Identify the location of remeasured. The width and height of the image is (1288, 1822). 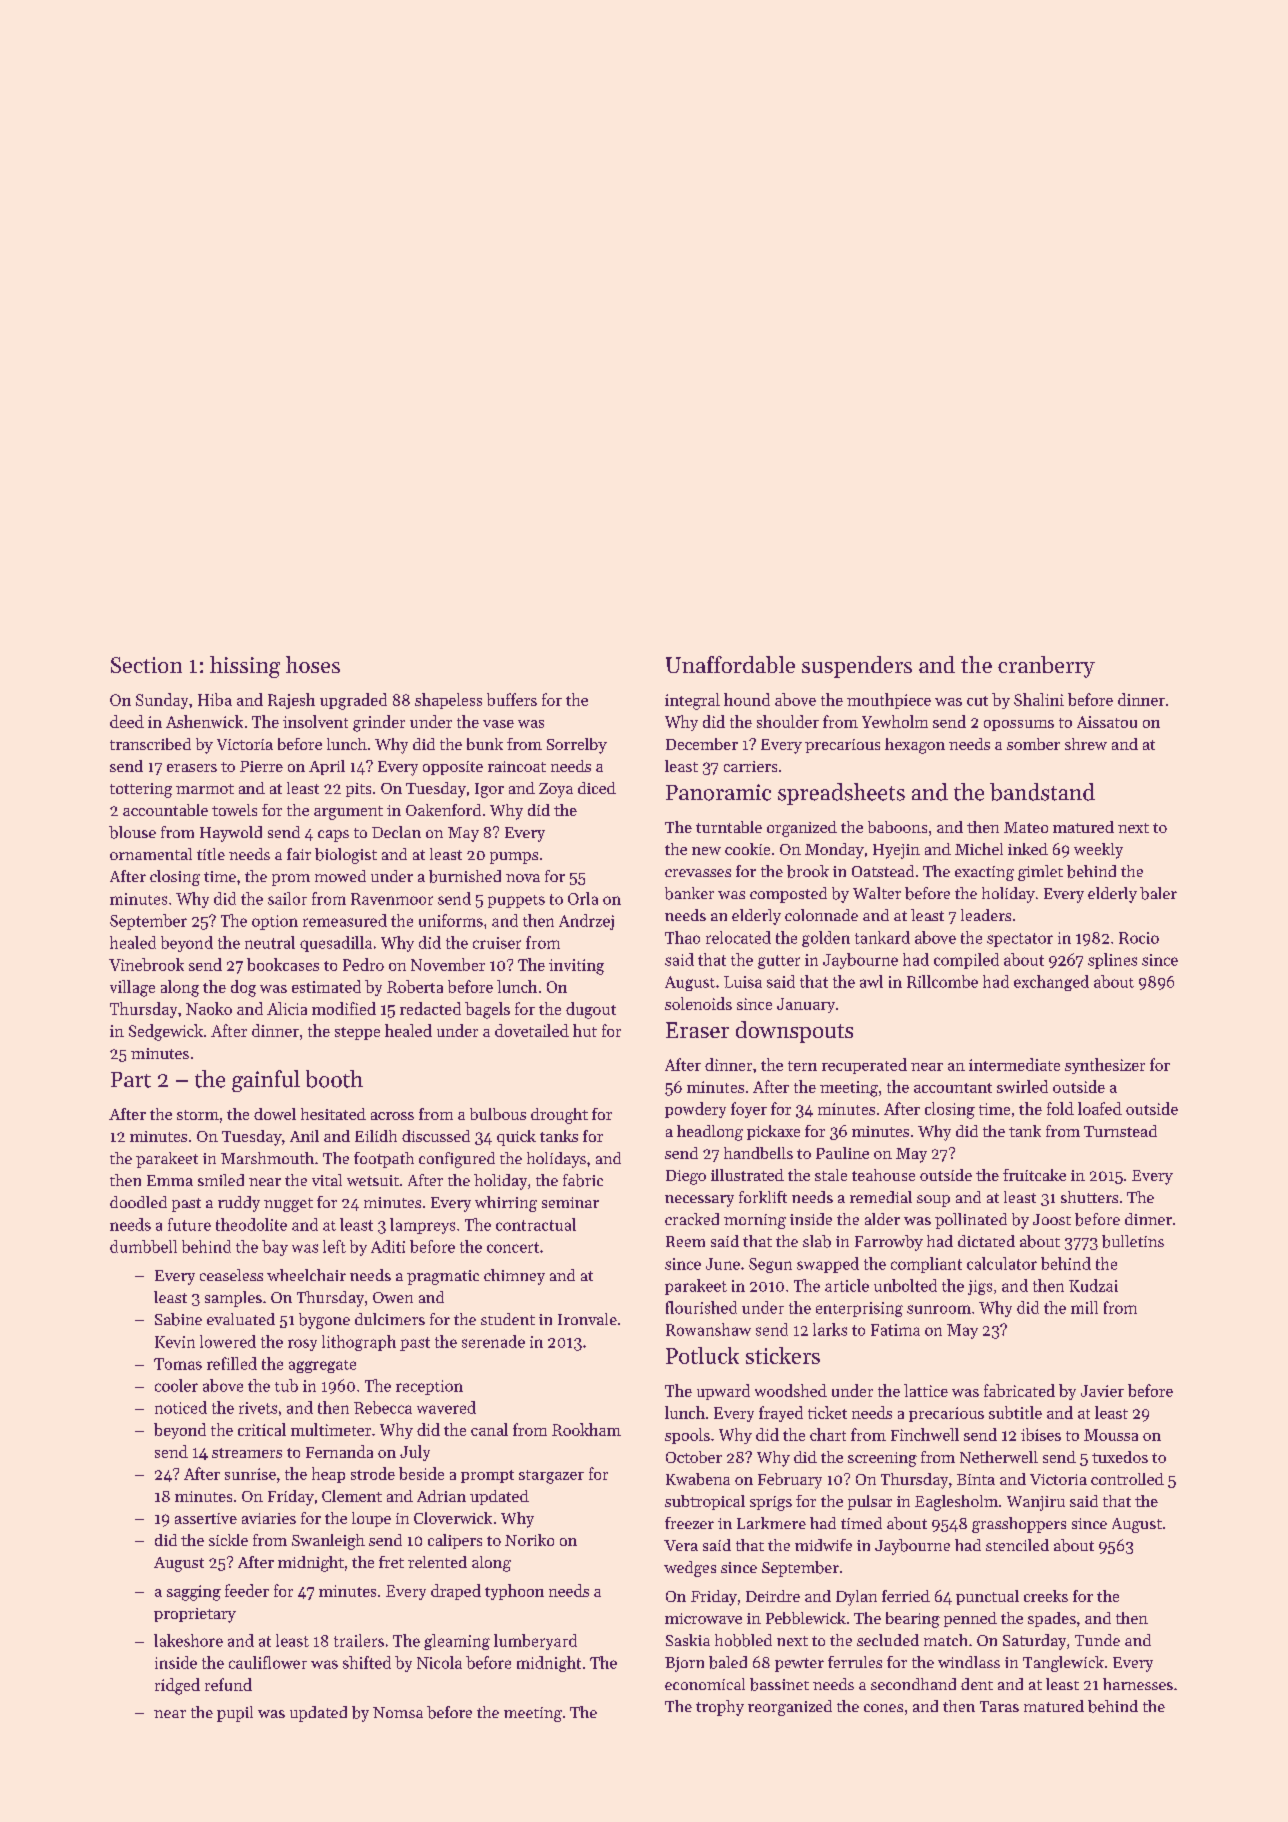
(345, 920).
